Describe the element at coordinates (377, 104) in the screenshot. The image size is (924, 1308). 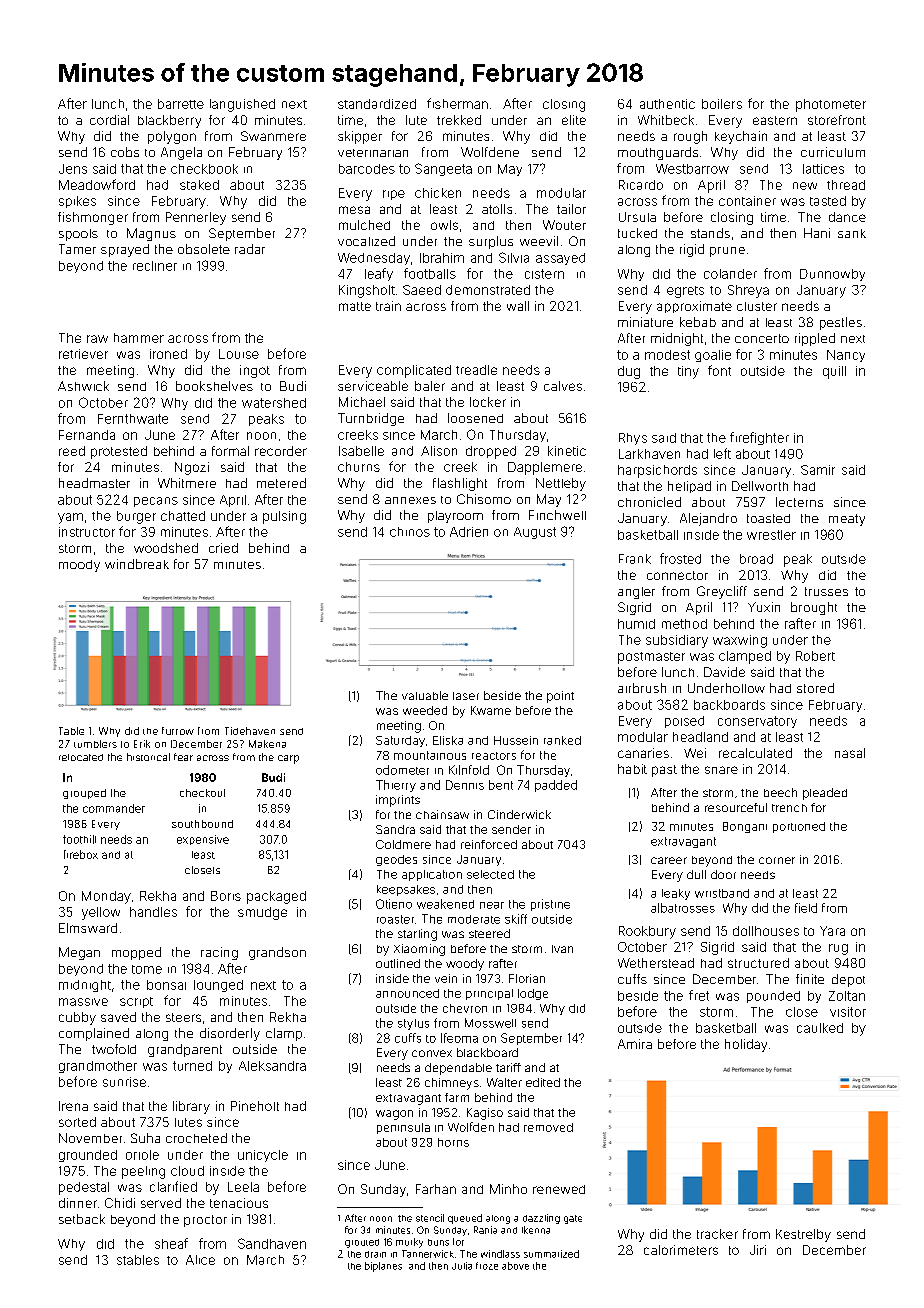
I see `standardized` at that location.
